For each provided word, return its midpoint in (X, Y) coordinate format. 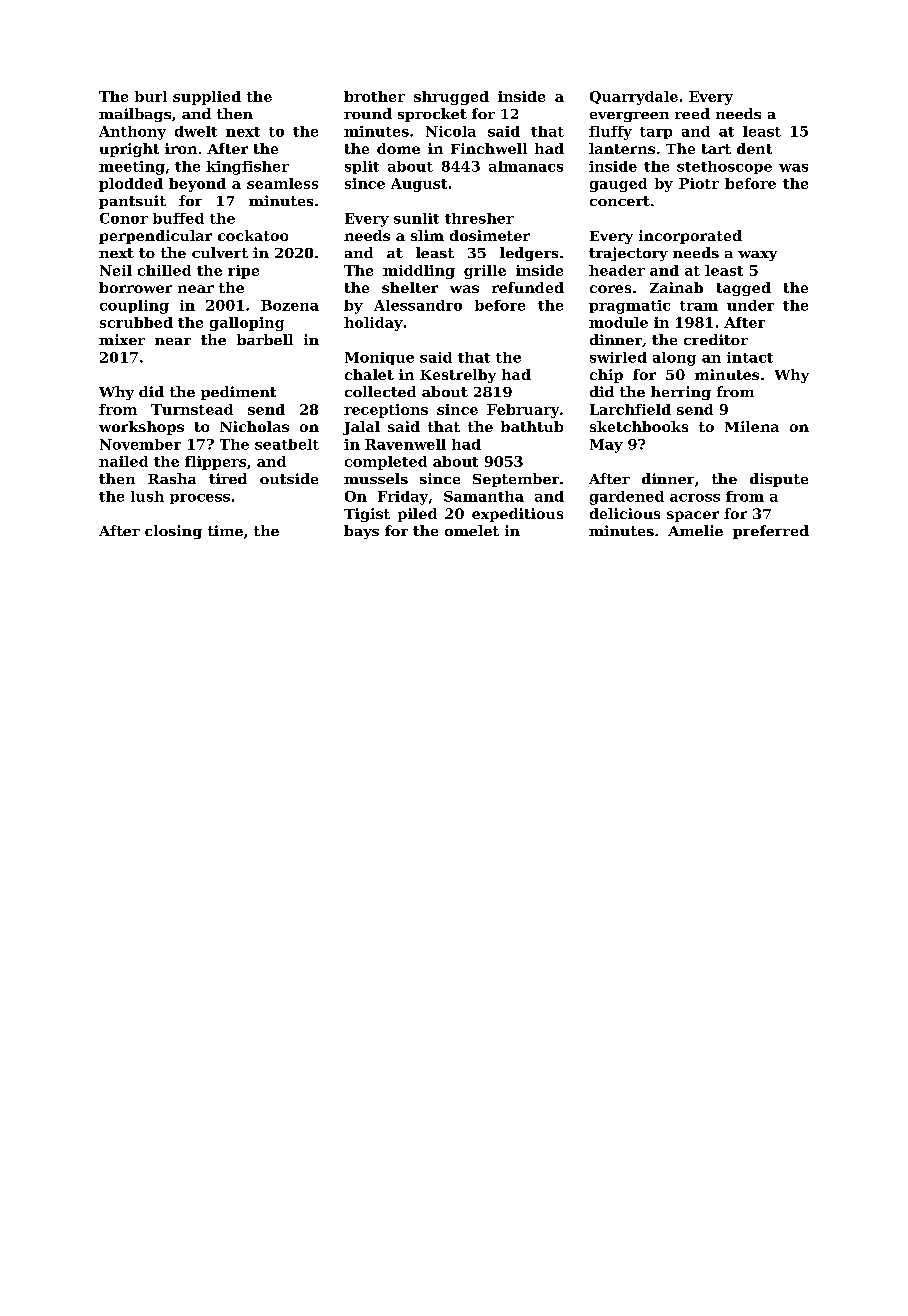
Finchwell (489, 148)
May (606, 446)
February (523, 411)
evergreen (629, 117)
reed (692, 113)
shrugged (451, 98)
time (225, 530)
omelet (472, 530)
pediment (238, 393)
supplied (207, 98)
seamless (282, 183)
